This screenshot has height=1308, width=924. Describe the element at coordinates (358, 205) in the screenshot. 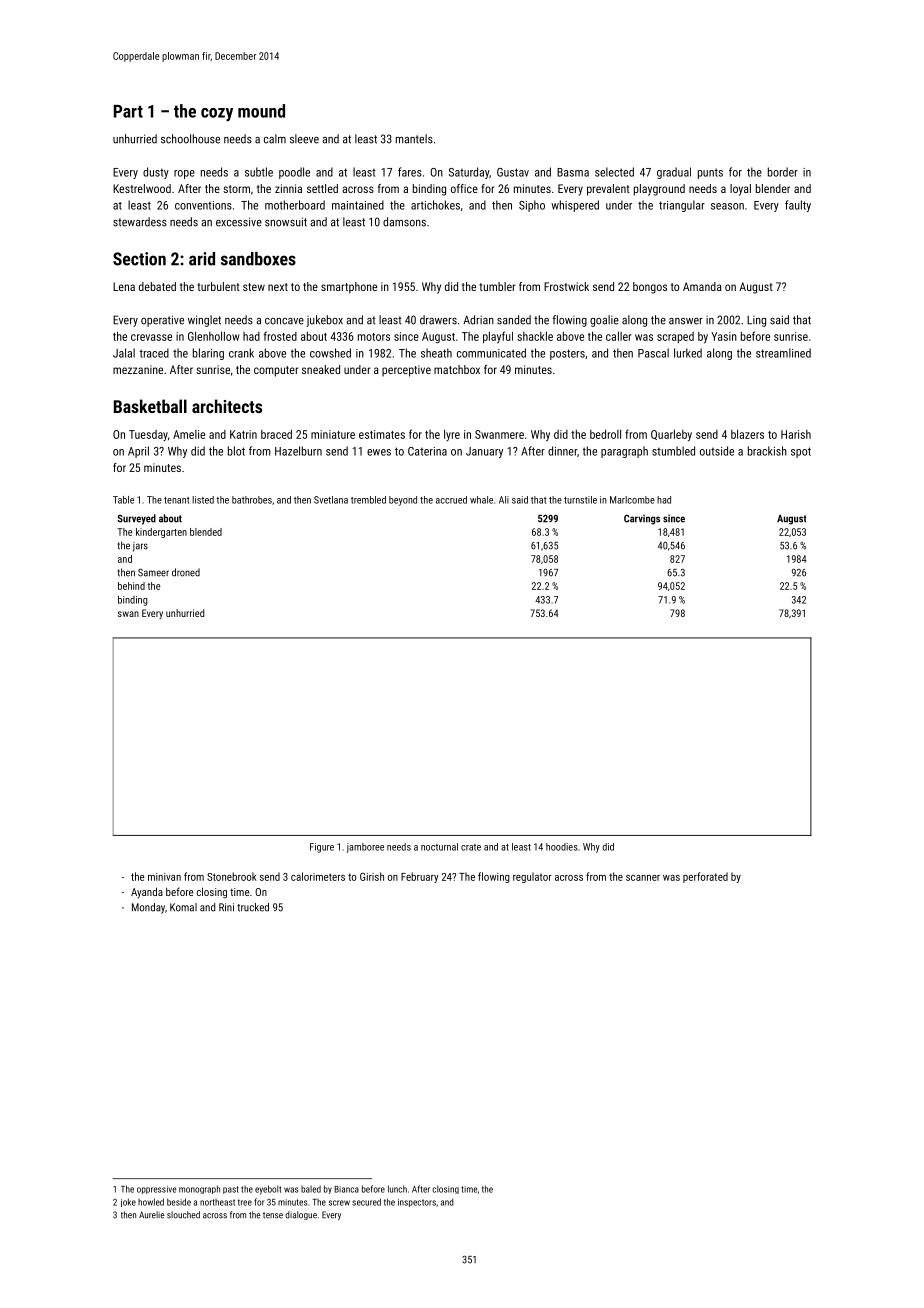

I see `maintained` at that location.
